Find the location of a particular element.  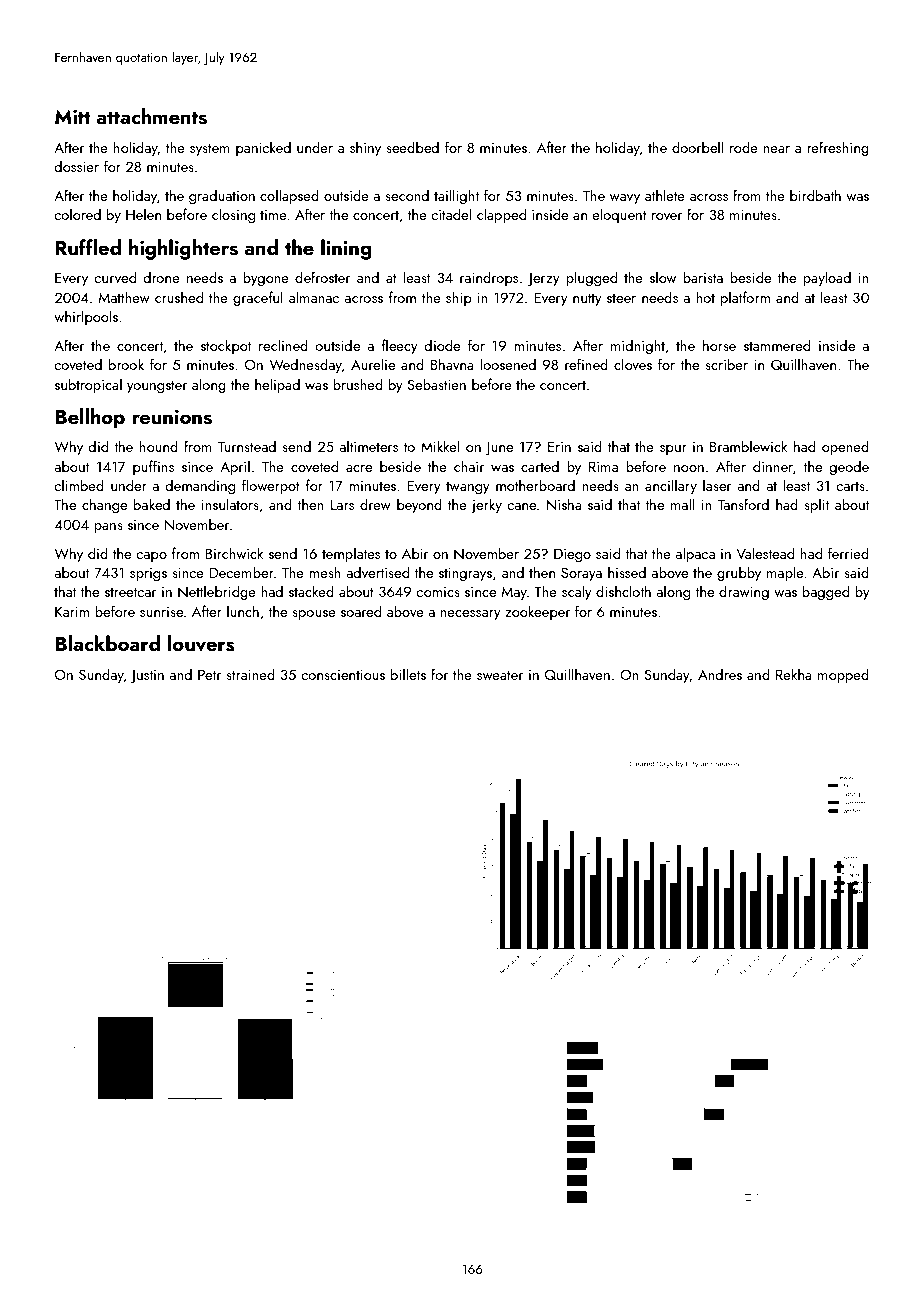

Karim is located at coordinates (72, 611).
